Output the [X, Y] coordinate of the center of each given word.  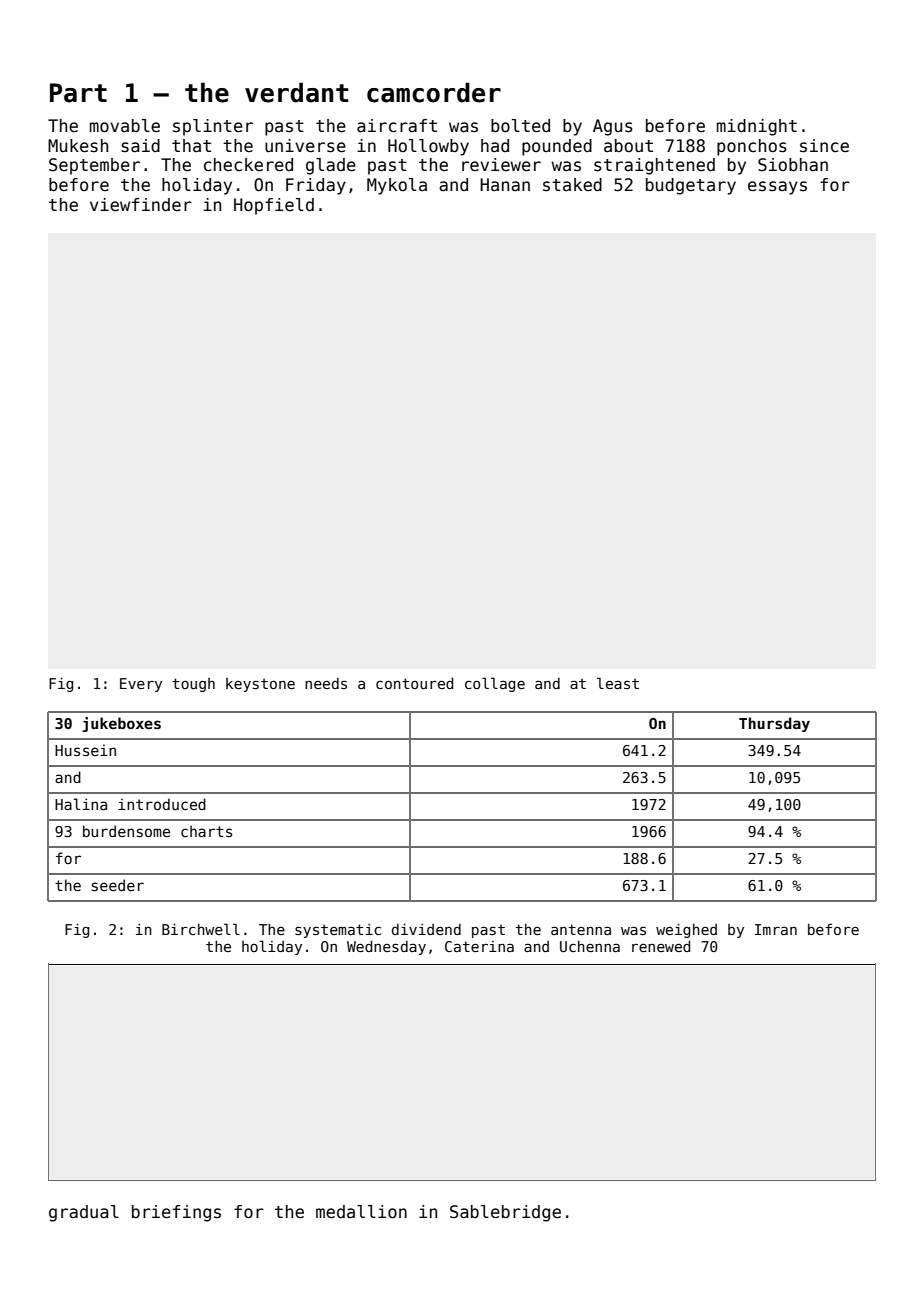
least [618, 683]
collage [495, 684]
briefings [176, 1213]
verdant [297, 92]
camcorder [434, 92]
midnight [757, 127]
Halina [81, 804]
